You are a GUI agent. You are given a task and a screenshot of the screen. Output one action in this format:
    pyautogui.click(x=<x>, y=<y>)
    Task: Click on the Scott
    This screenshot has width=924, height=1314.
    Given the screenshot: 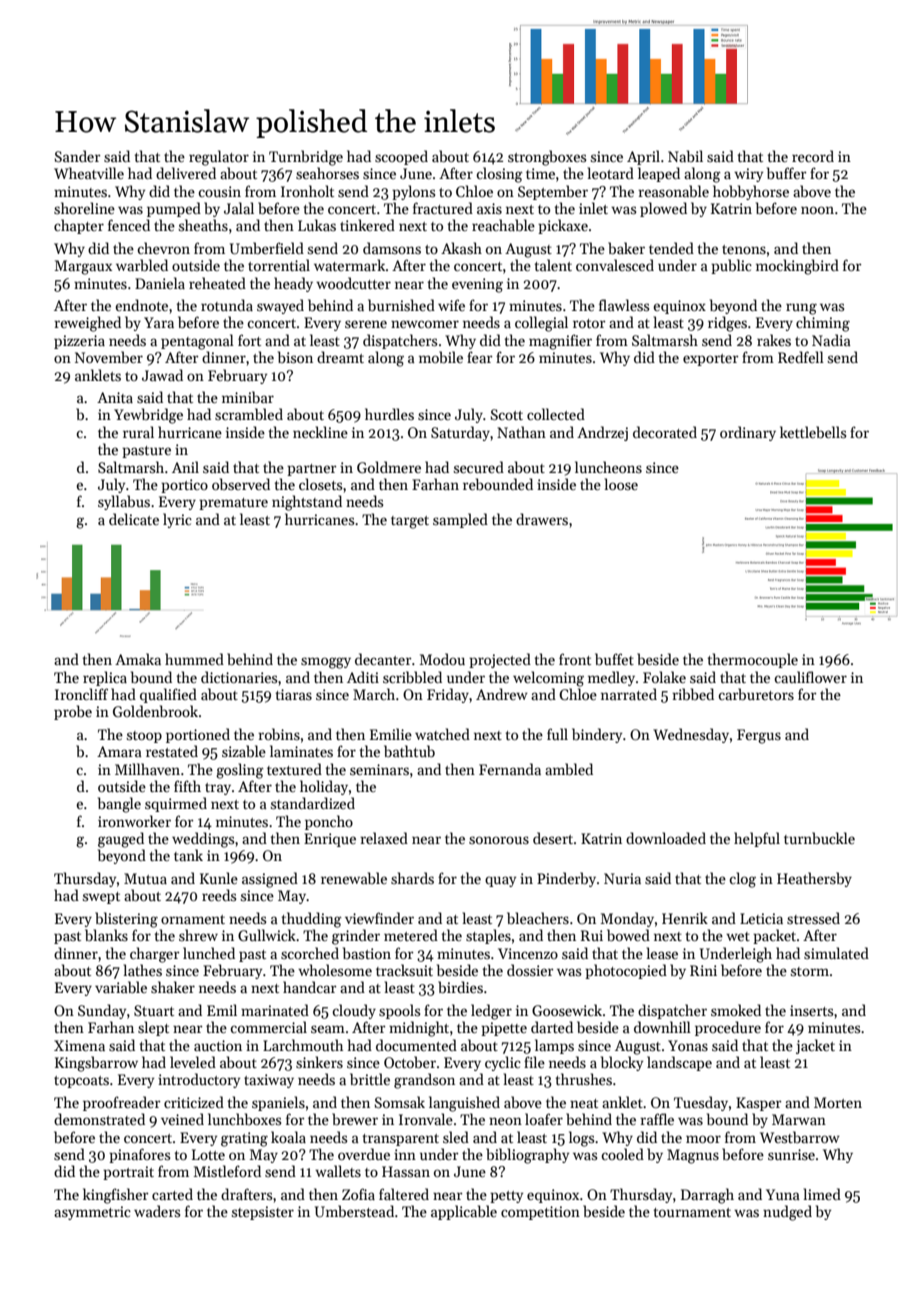 What is the action you would take?
    pyautogui.click(x=507, y=414)
